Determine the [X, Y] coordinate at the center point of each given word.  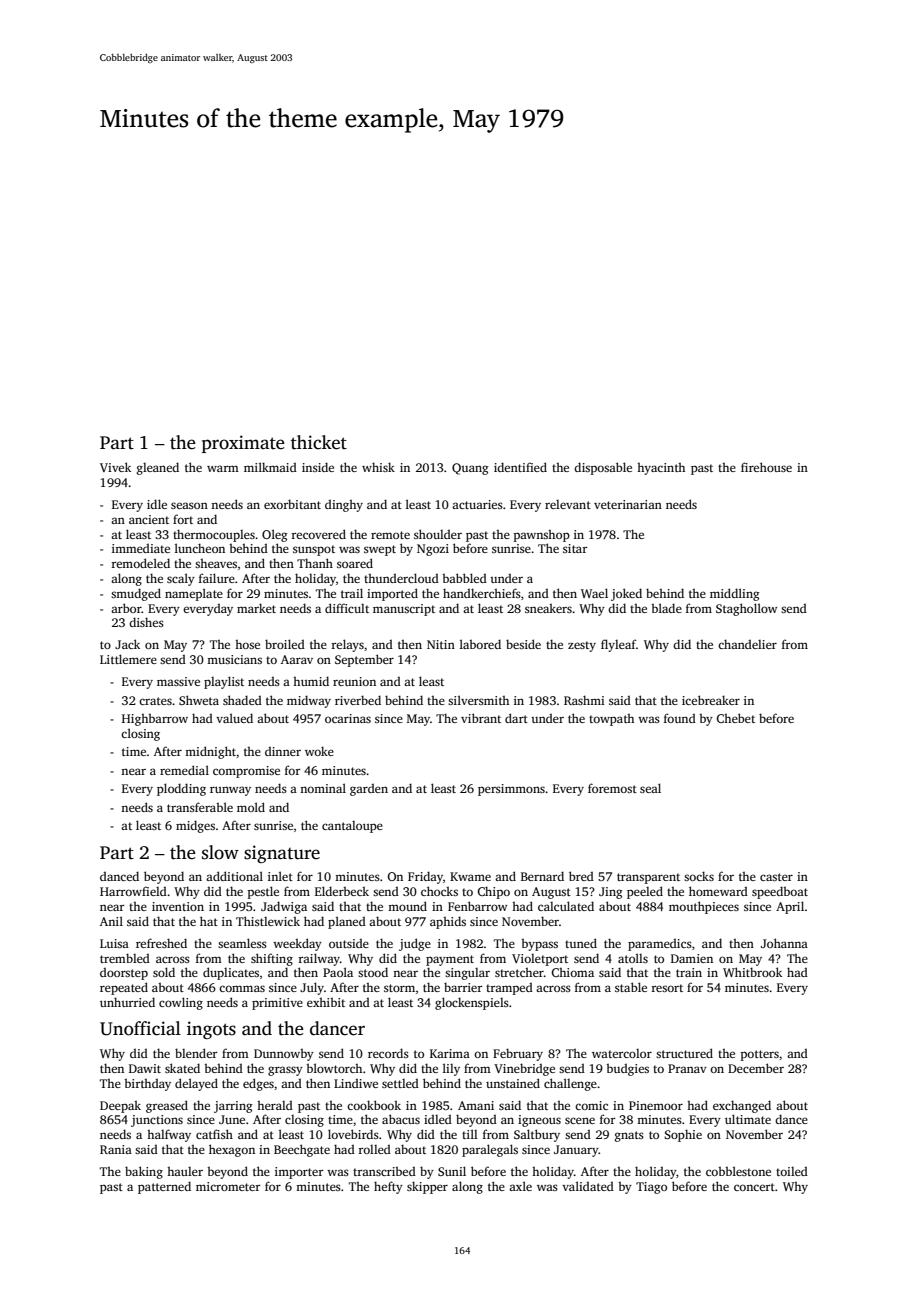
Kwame [470, 876]
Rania [116, 1149]
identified [520, 467]
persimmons [511, 790]
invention [178, 906]
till [470, 1134]
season [189, 505]
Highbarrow [155, 720]
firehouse [766, 467]
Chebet [735, 718]
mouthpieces [704, 907]
